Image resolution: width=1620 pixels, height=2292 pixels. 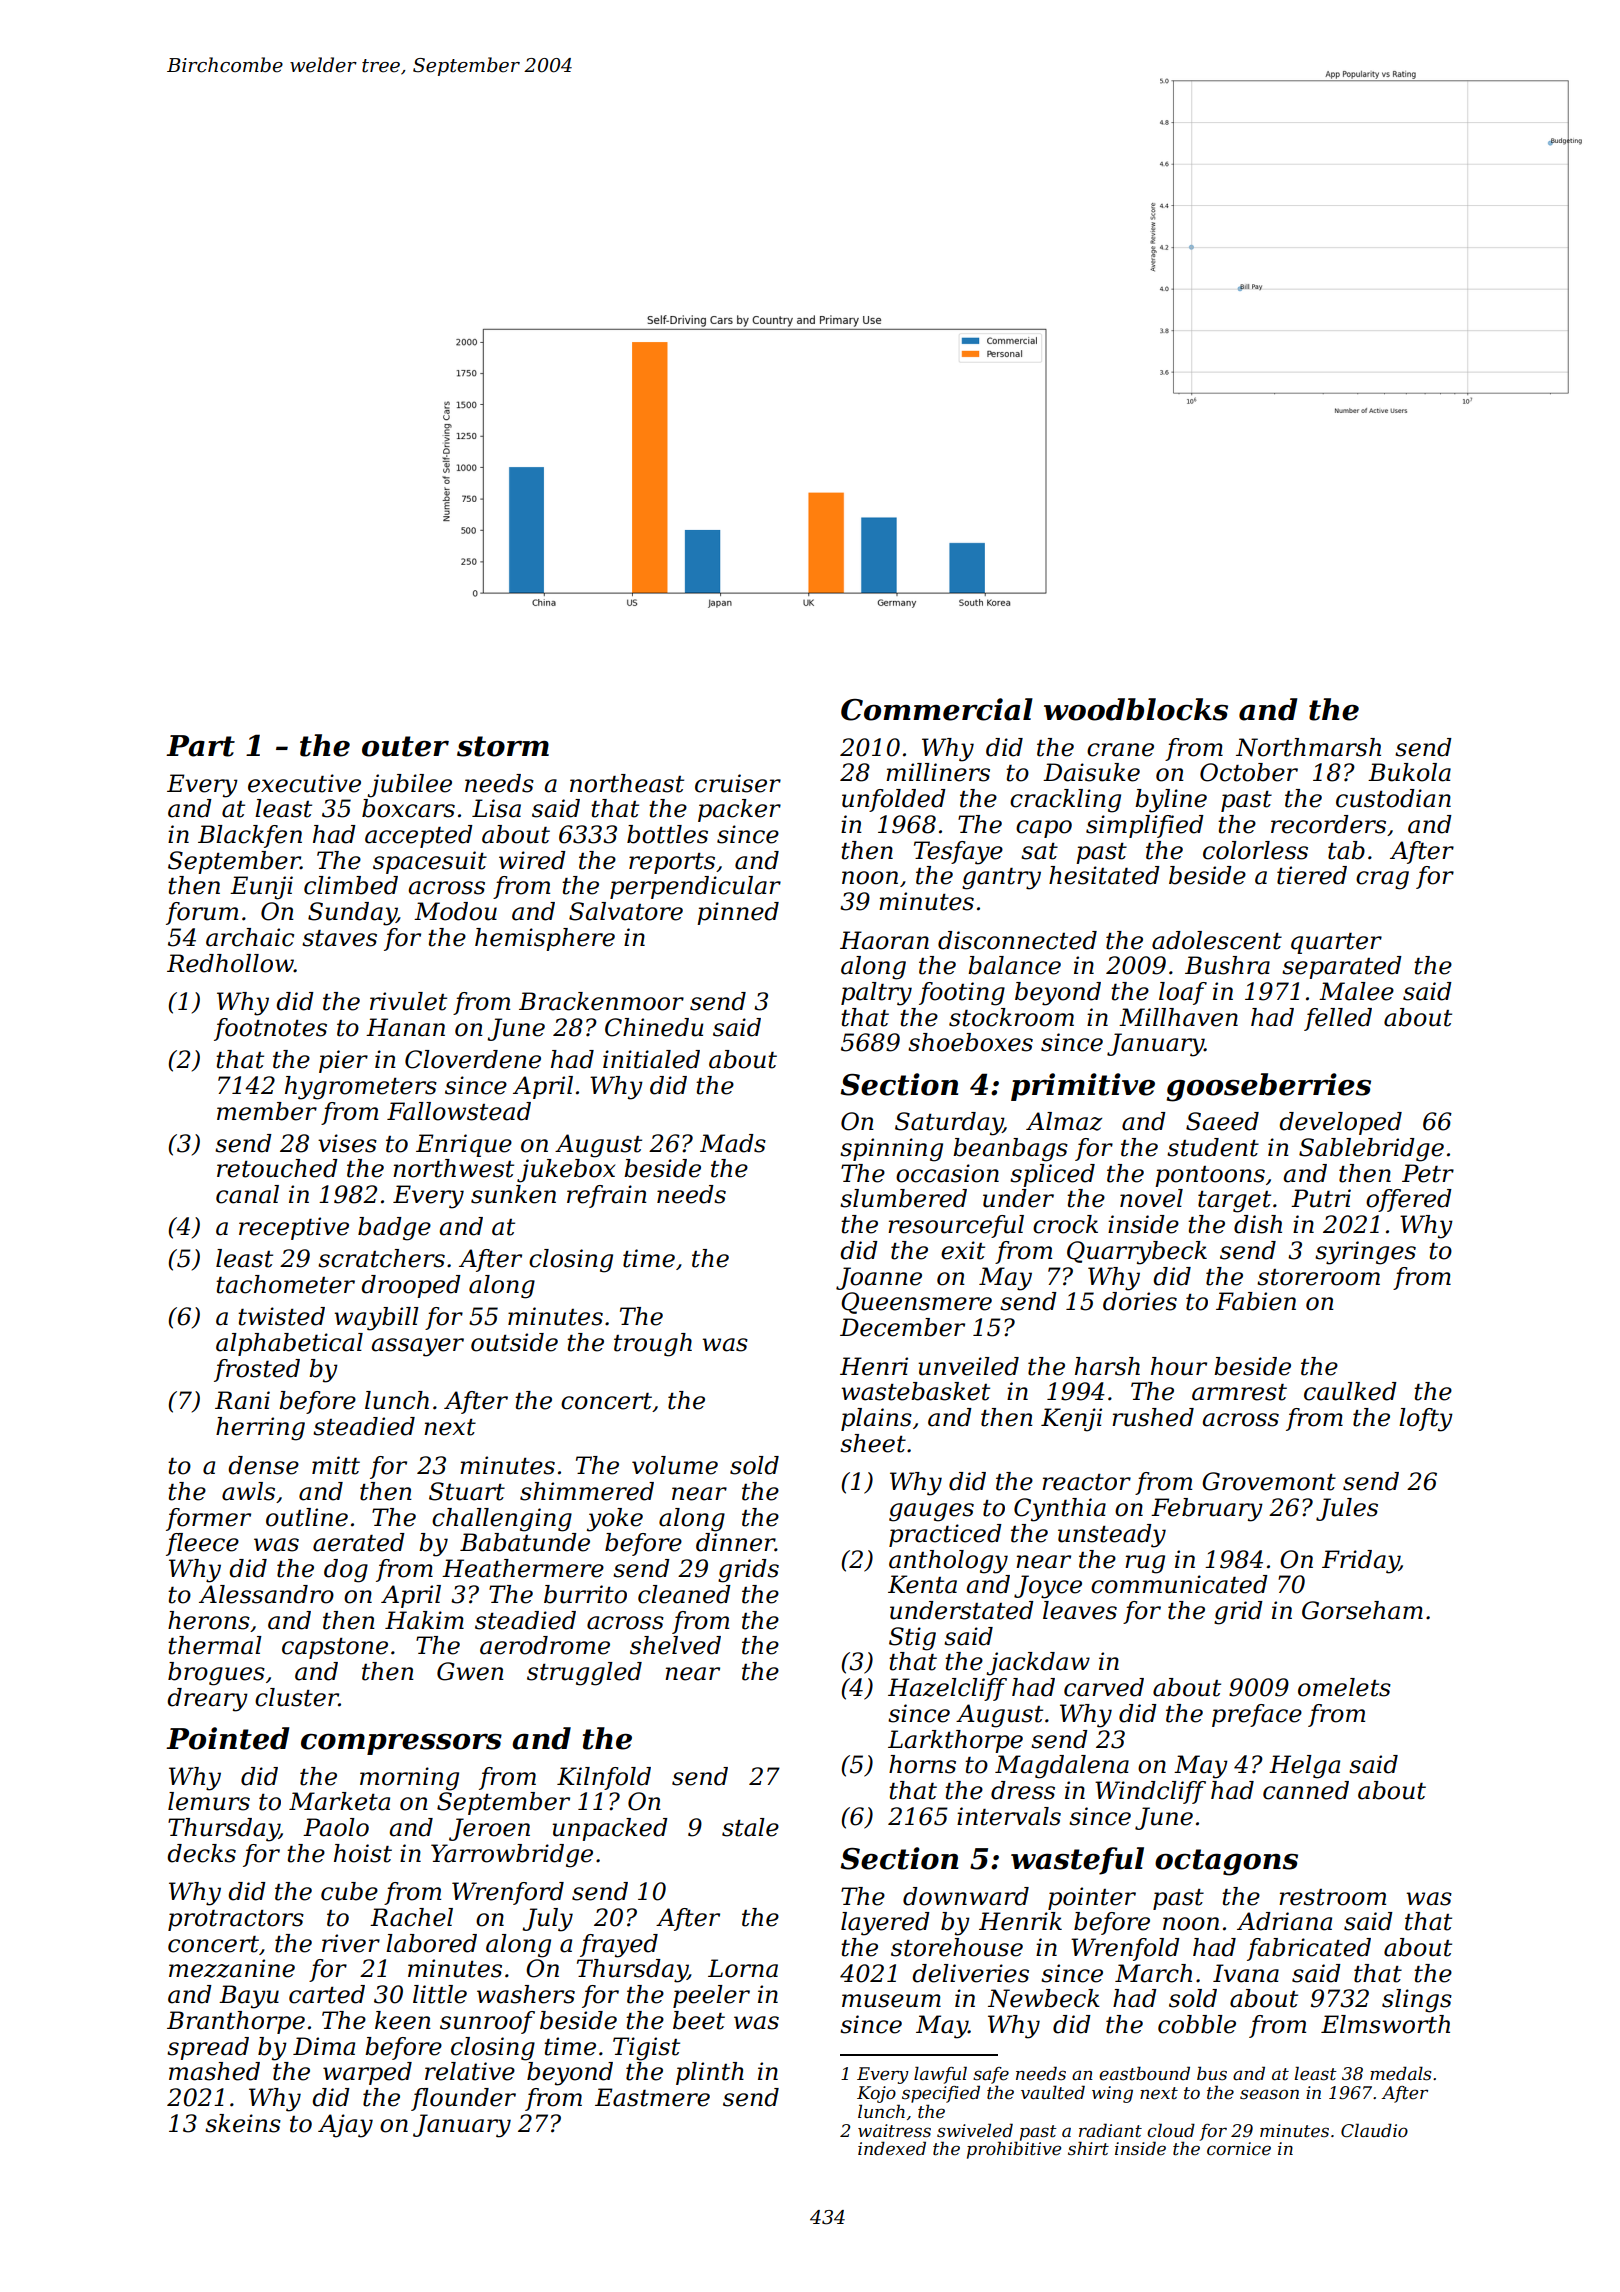 I want to click on gooseberries, so click(x=1268, y=1087).
